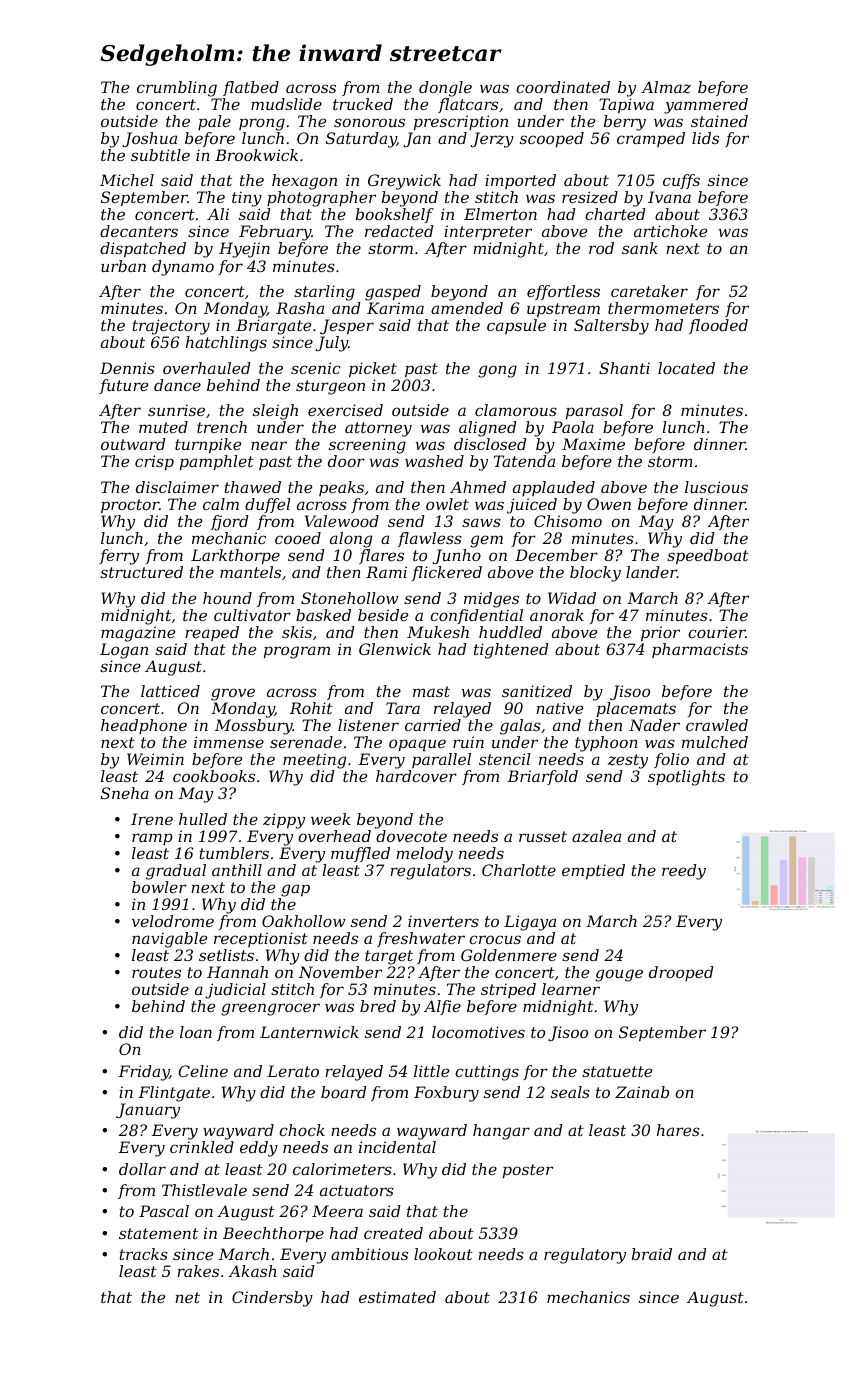 This page has height=1400, width=849. I want to click on structured, so click(141, 572).
